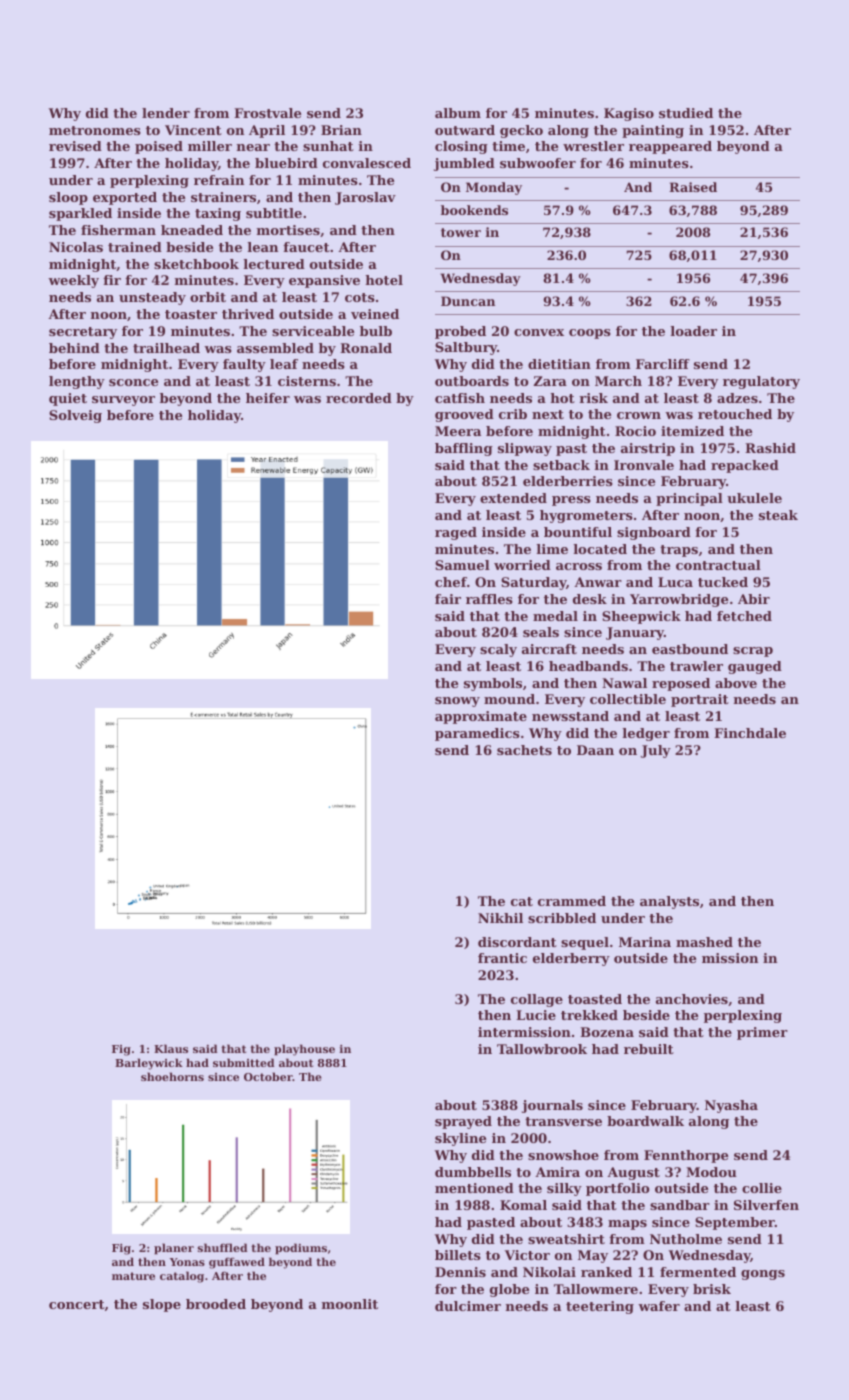 The width and height of the screenshot is (849, 1400). I want to click on bulb, so click(376, 331).
